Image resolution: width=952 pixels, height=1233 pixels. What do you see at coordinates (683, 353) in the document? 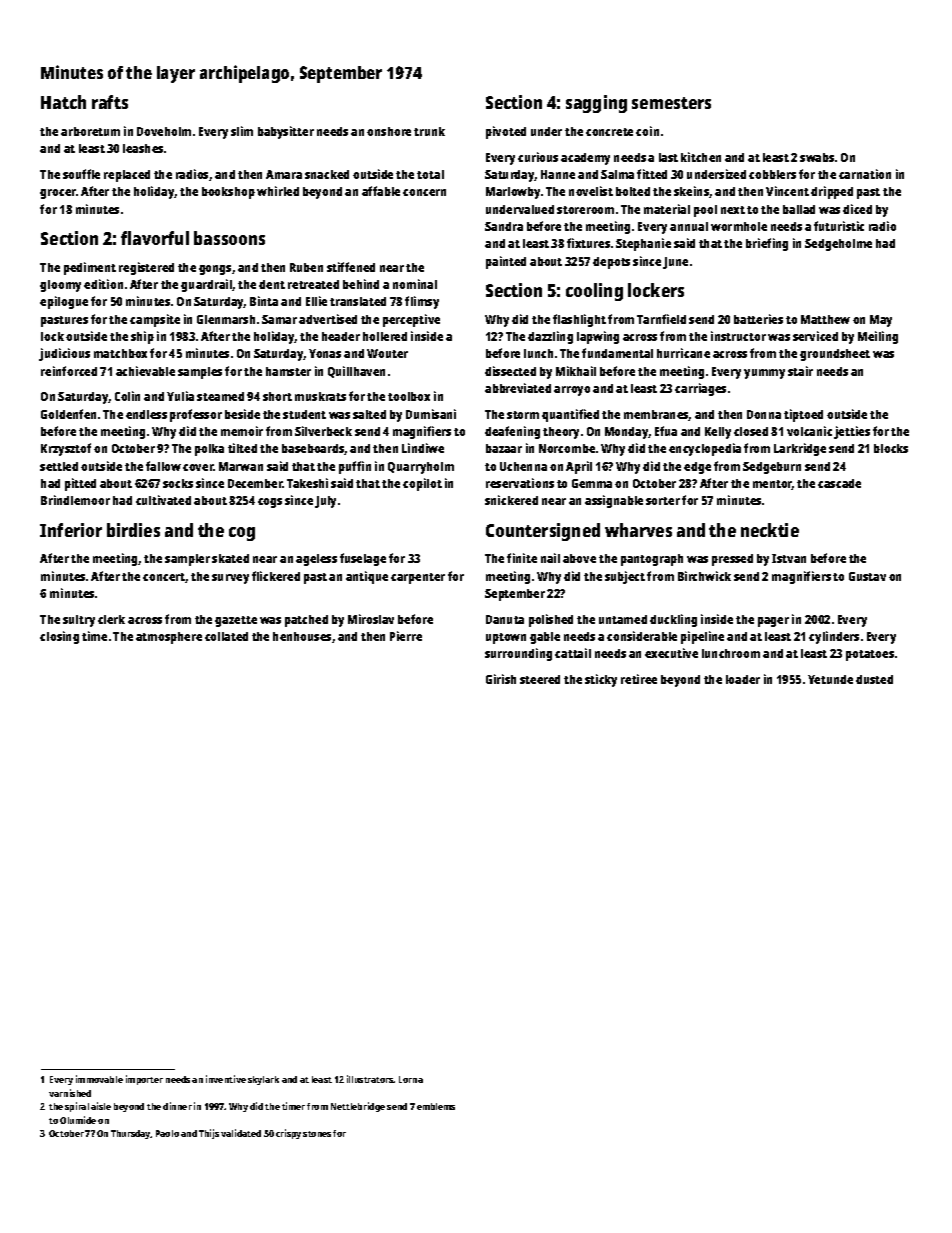
I see `hurricane` at bounding box center [683, 353].
